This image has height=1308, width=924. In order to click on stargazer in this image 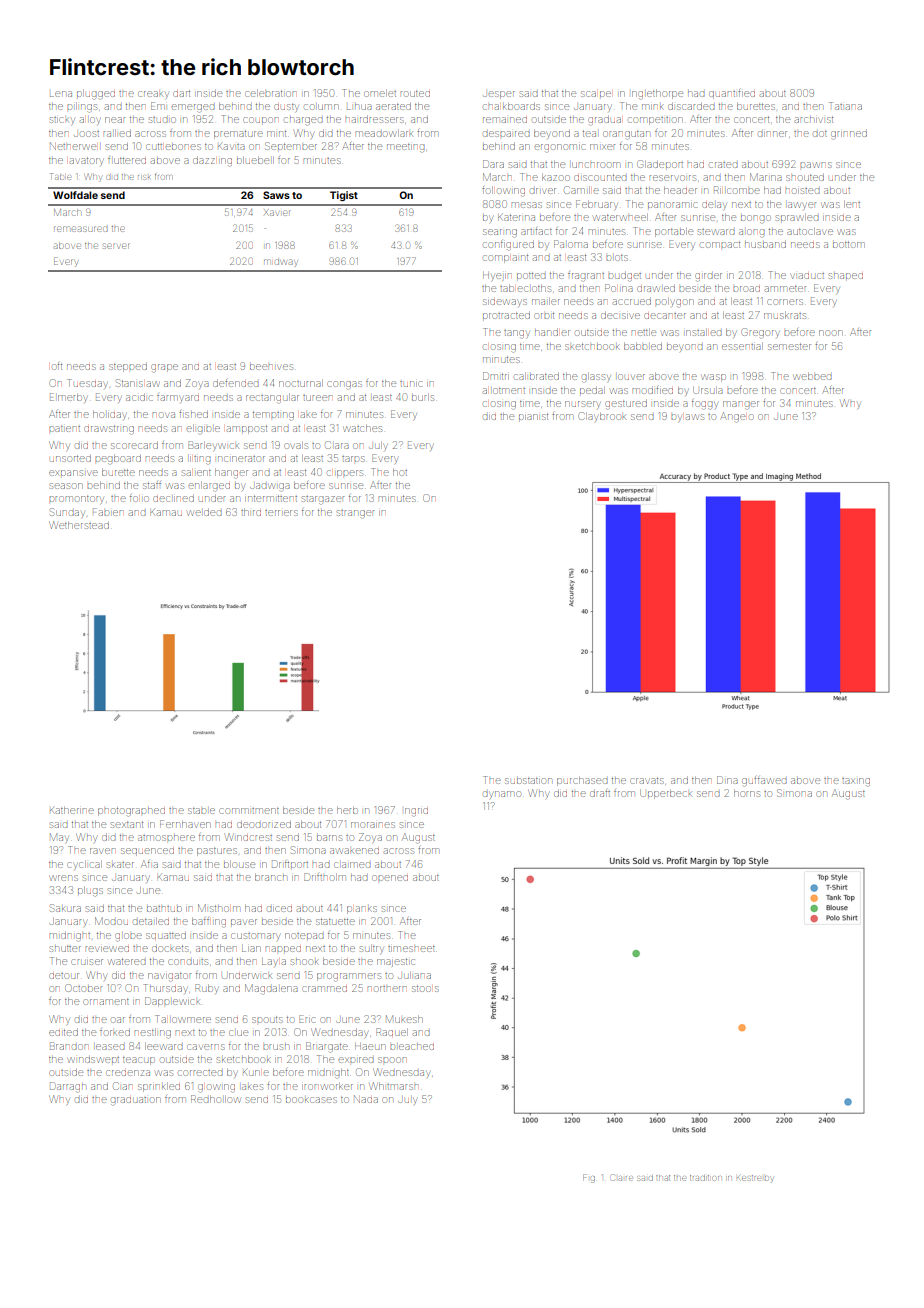, I will do `click(323, 500)`.
